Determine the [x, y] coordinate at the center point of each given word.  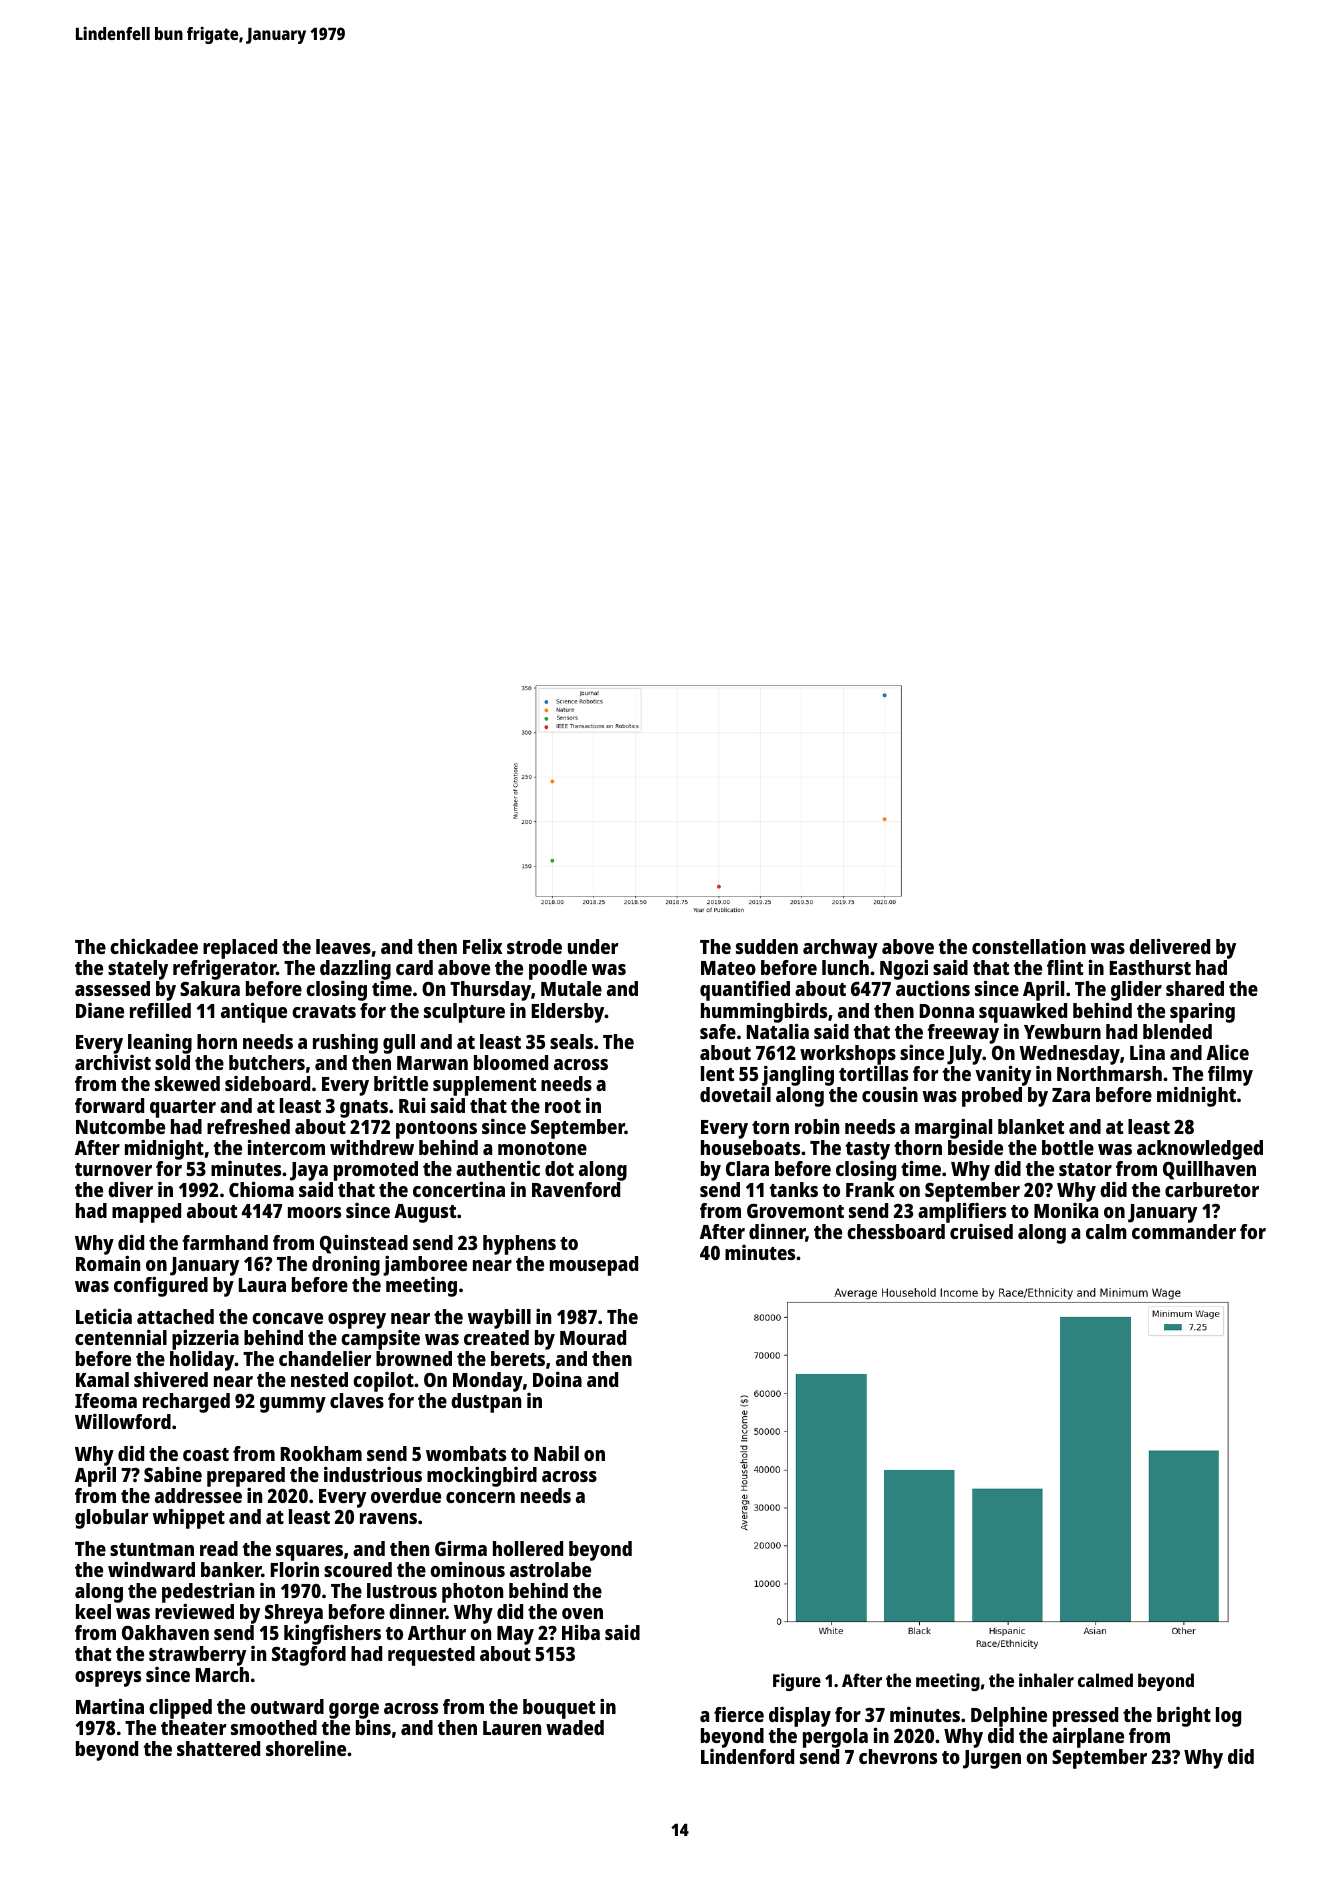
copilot [383, 1382]
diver [130, 1189]
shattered [218, 1748]
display [800, 1717]
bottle [1068, 1147]
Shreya [294, 1614]
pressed [1085, 1717]
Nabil [556, 1453]
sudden [767, 946]
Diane [100, 1010]
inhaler [1046, 1680]
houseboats [750, 1147]
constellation [1029, 946]
